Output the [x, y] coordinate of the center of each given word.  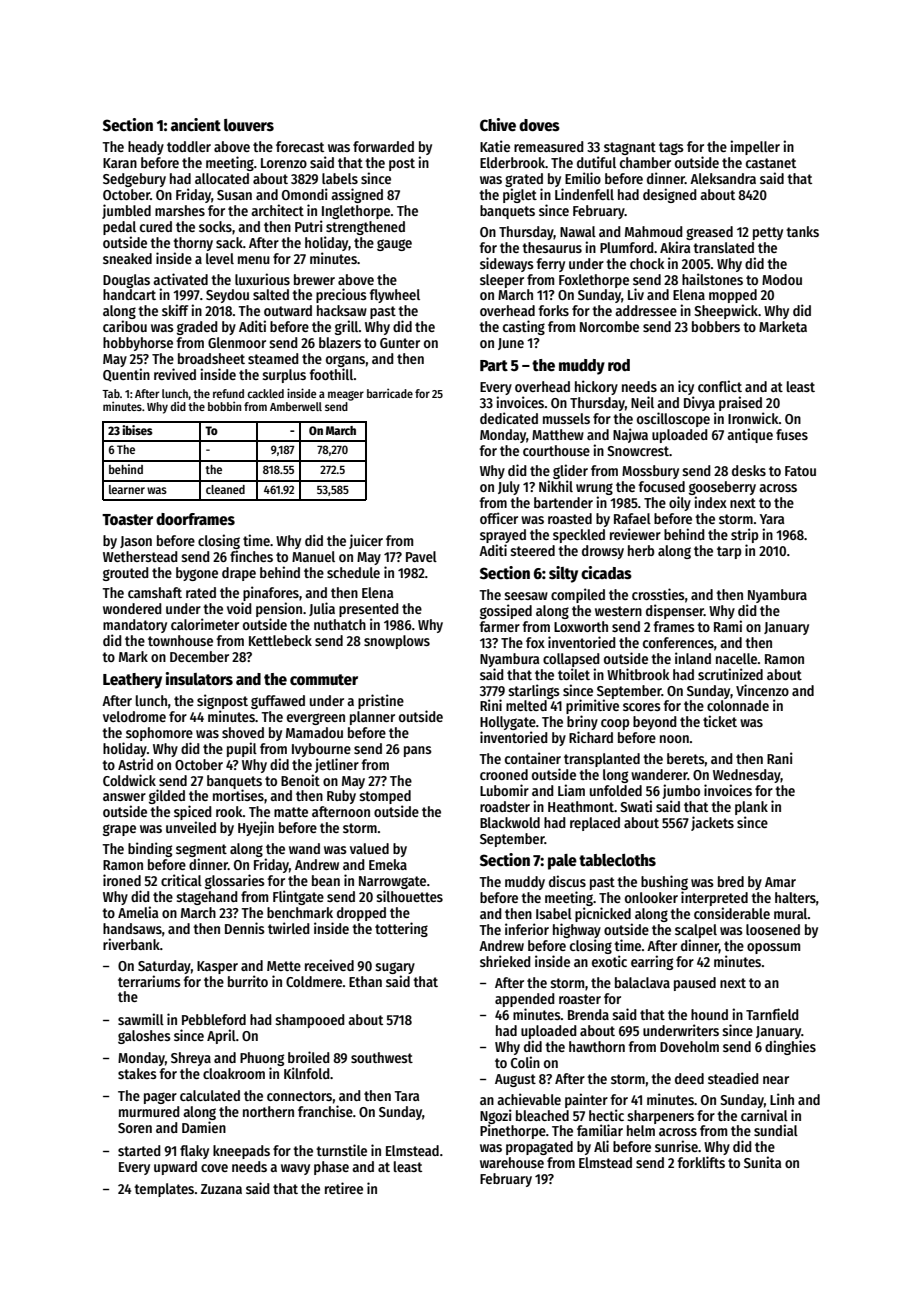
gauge [394, 245]
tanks [802, 231]
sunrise [676, 1146]
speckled [579, 536]
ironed [122, 880]
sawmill [141, 1019]
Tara [406, 1096]
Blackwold [510, 822]
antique [750, 435]
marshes [180, 210]
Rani [780, 758]
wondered [132, 608]
